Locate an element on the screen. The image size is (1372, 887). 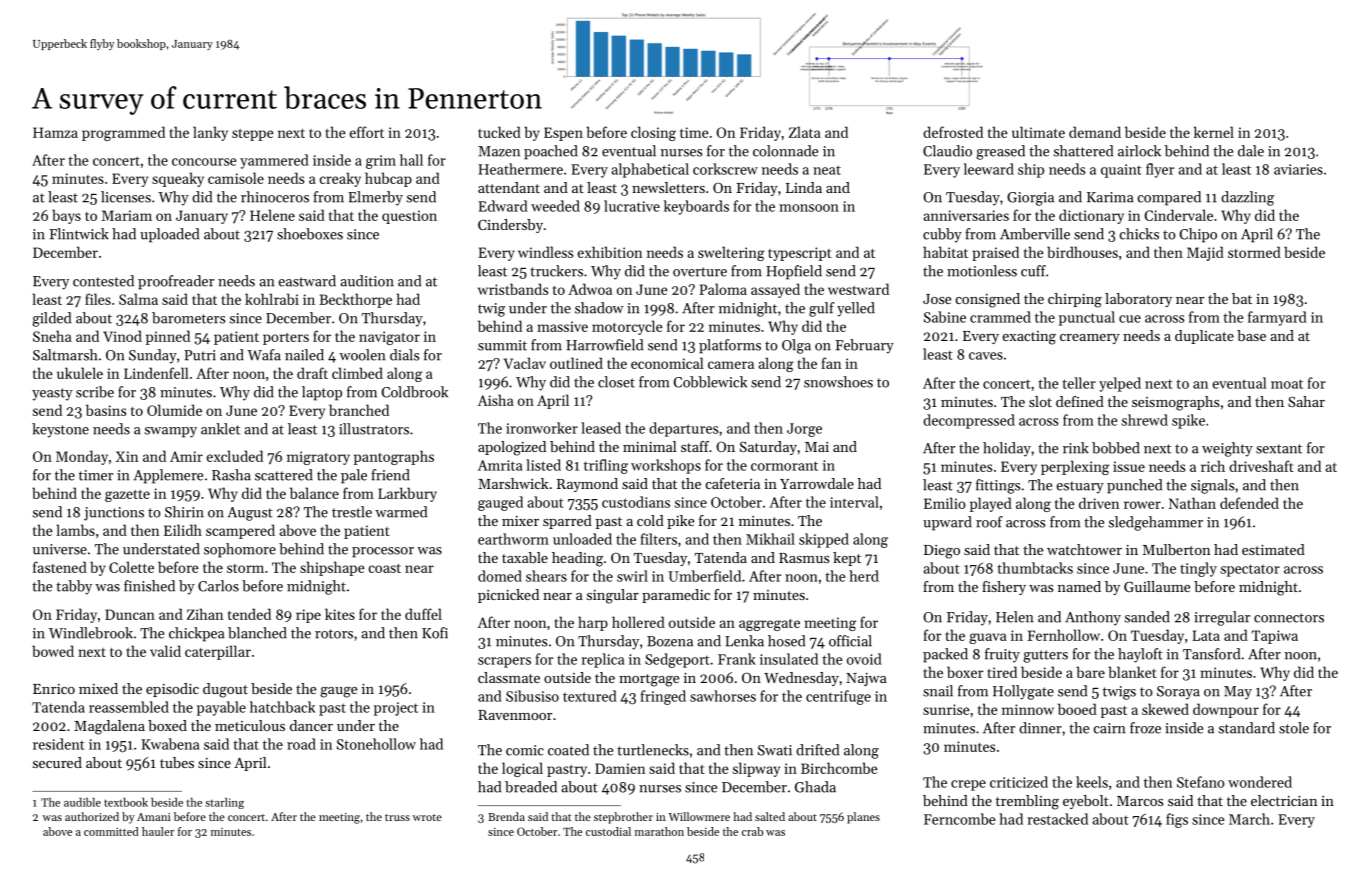
concourse is located at coordinates (204, 162).
